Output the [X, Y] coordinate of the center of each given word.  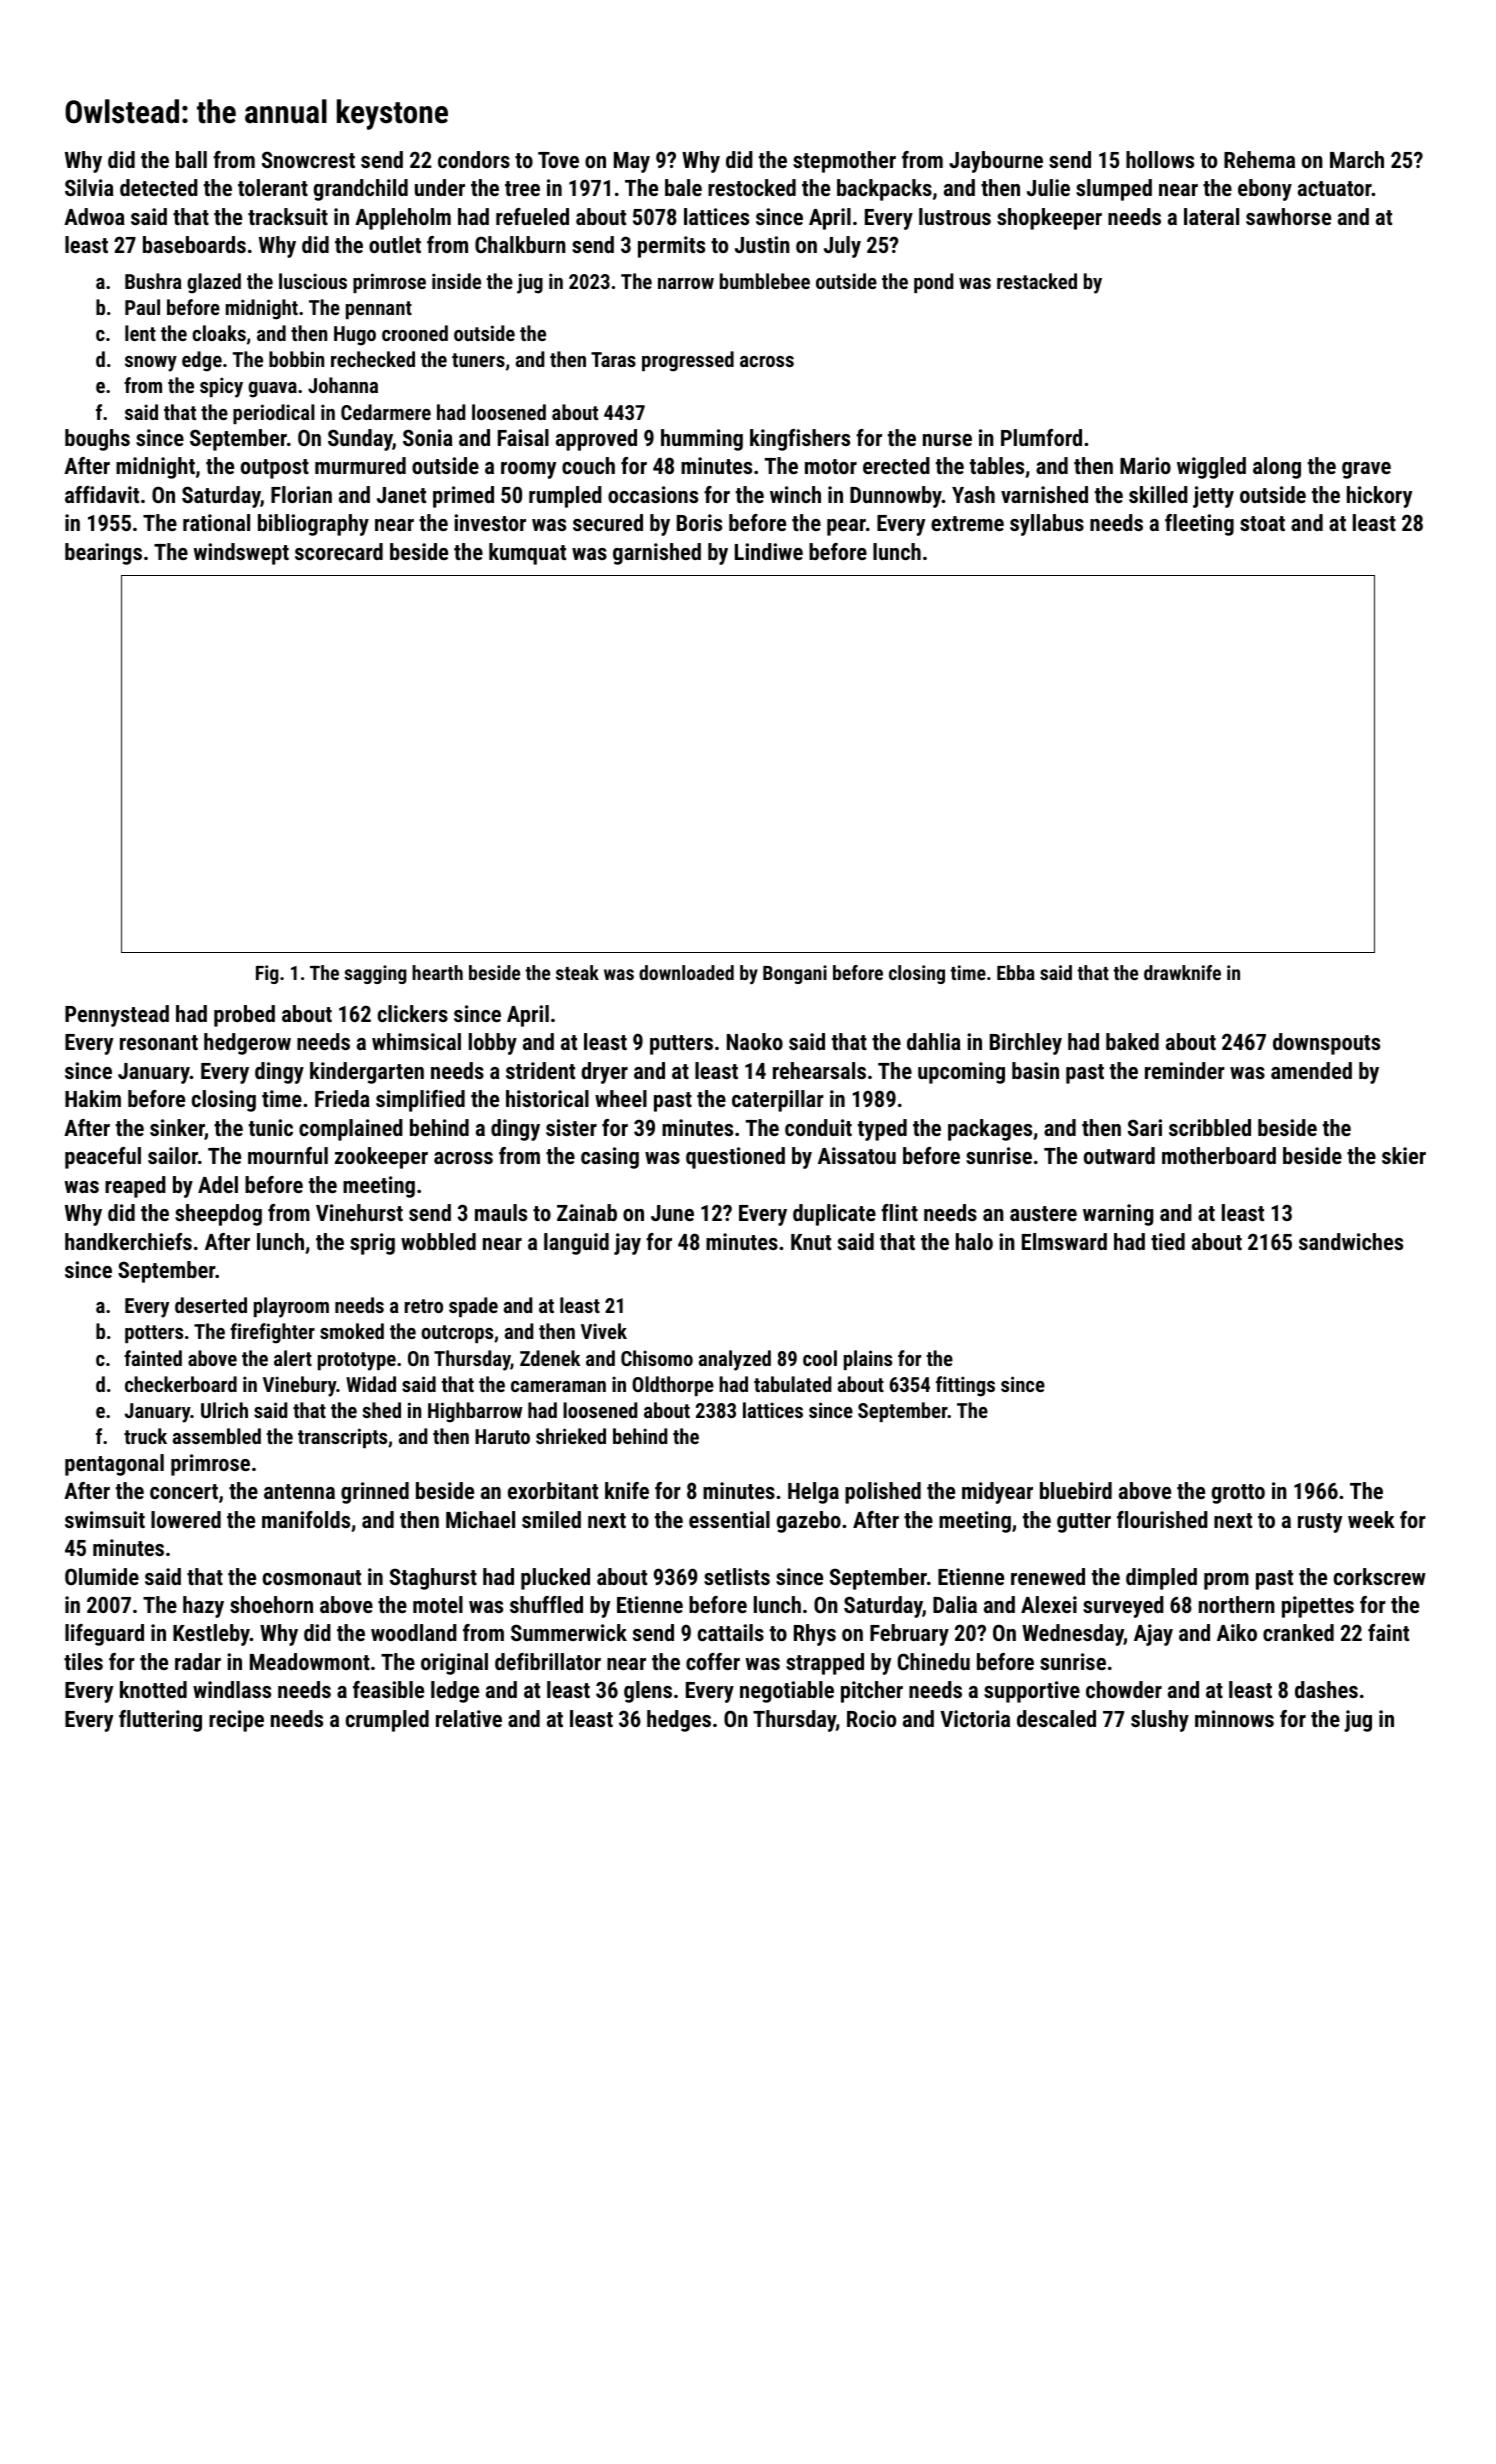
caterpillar [778, 1101]
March [1357, 159]
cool [820, 1358]
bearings [103, 554]
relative [469, 1718]
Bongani [795, 974]
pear [846, 527]
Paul [142, 307]
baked [1132, 1041]
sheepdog [218, 1215]
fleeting [1199, 525]
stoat [1262, 523]
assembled [217, 1436]
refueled [532, 216]
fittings [965, 1386]
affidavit [102, 494]
